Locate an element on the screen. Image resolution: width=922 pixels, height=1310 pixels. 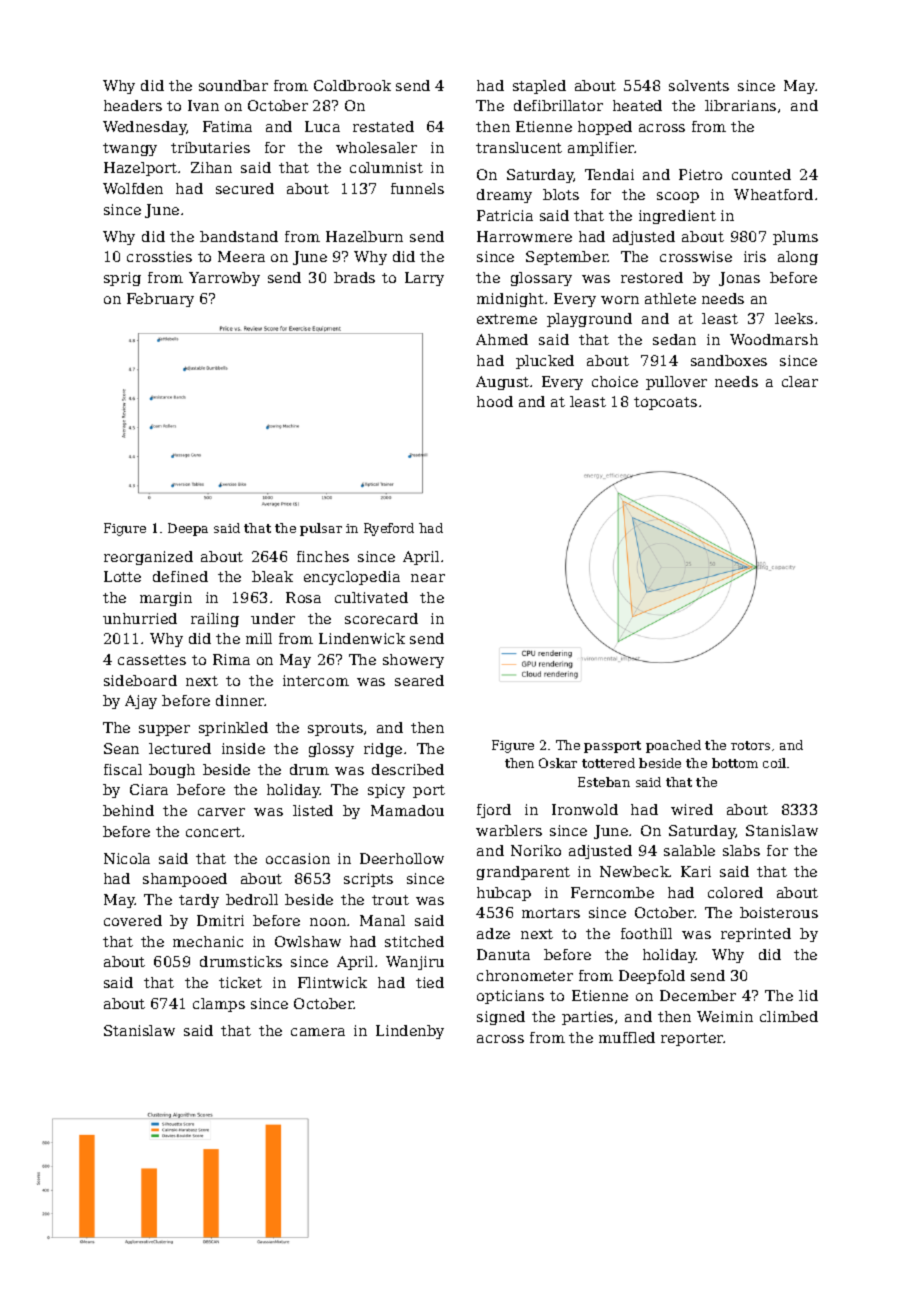
secured is located at coordinates (245, 188).
